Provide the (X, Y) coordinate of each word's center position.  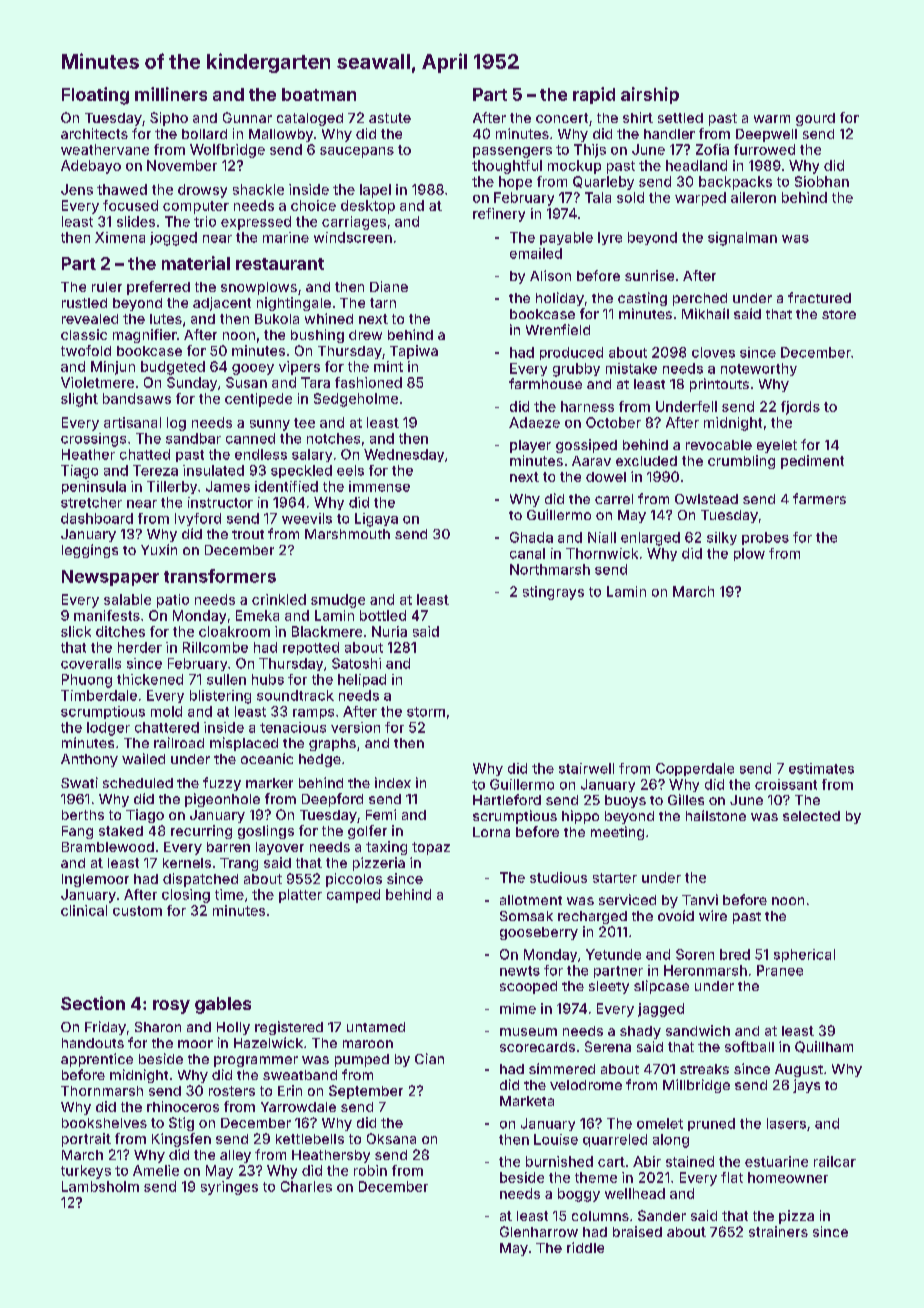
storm (426, 712)
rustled (84, 303)
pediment (812, 462)
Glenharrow (539, 1231)
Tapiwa (414, 352)
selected (811, 816)
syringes (229, 1188)
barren (228, 847)
